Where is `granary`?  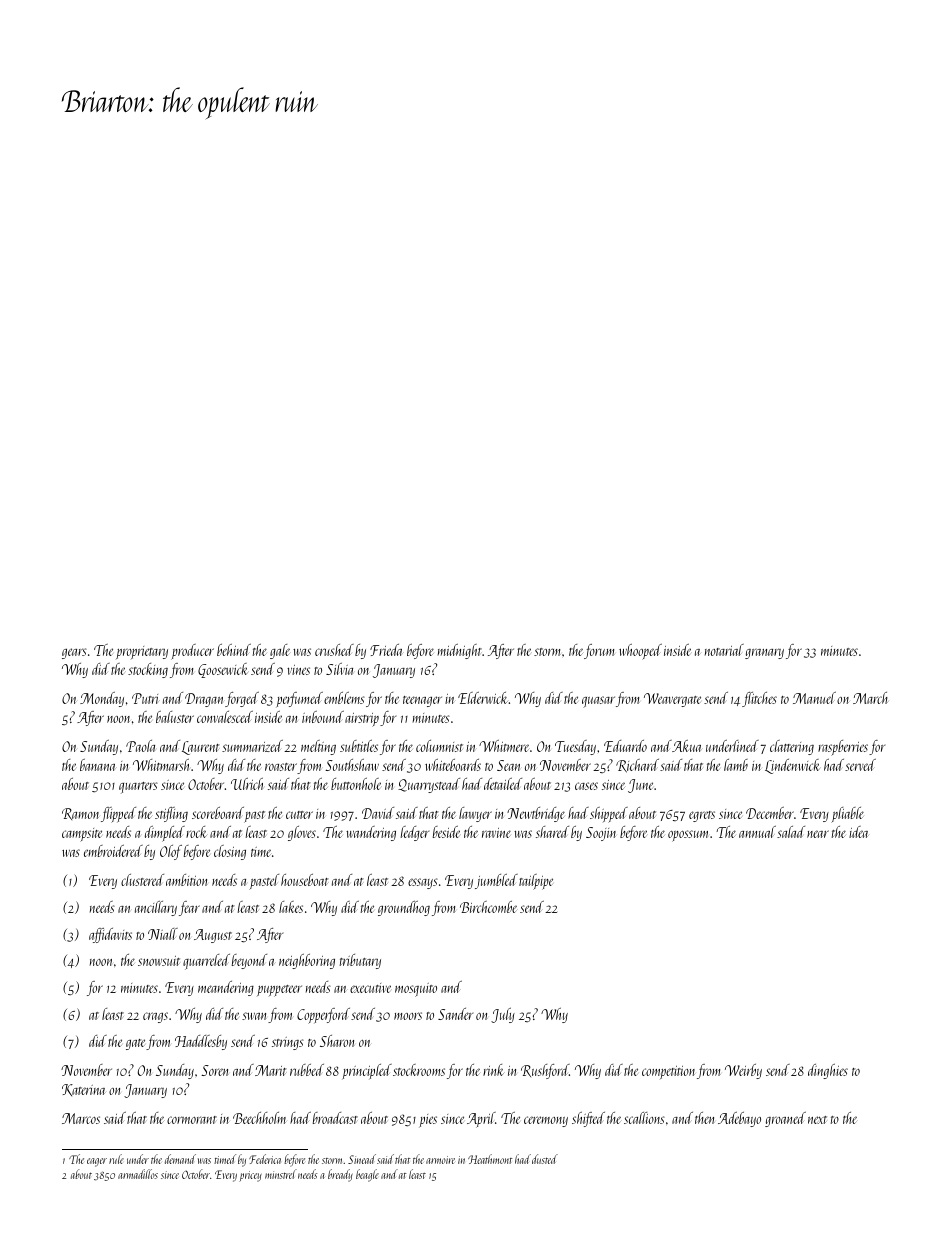 granary is located at coordinates (764, 653).
